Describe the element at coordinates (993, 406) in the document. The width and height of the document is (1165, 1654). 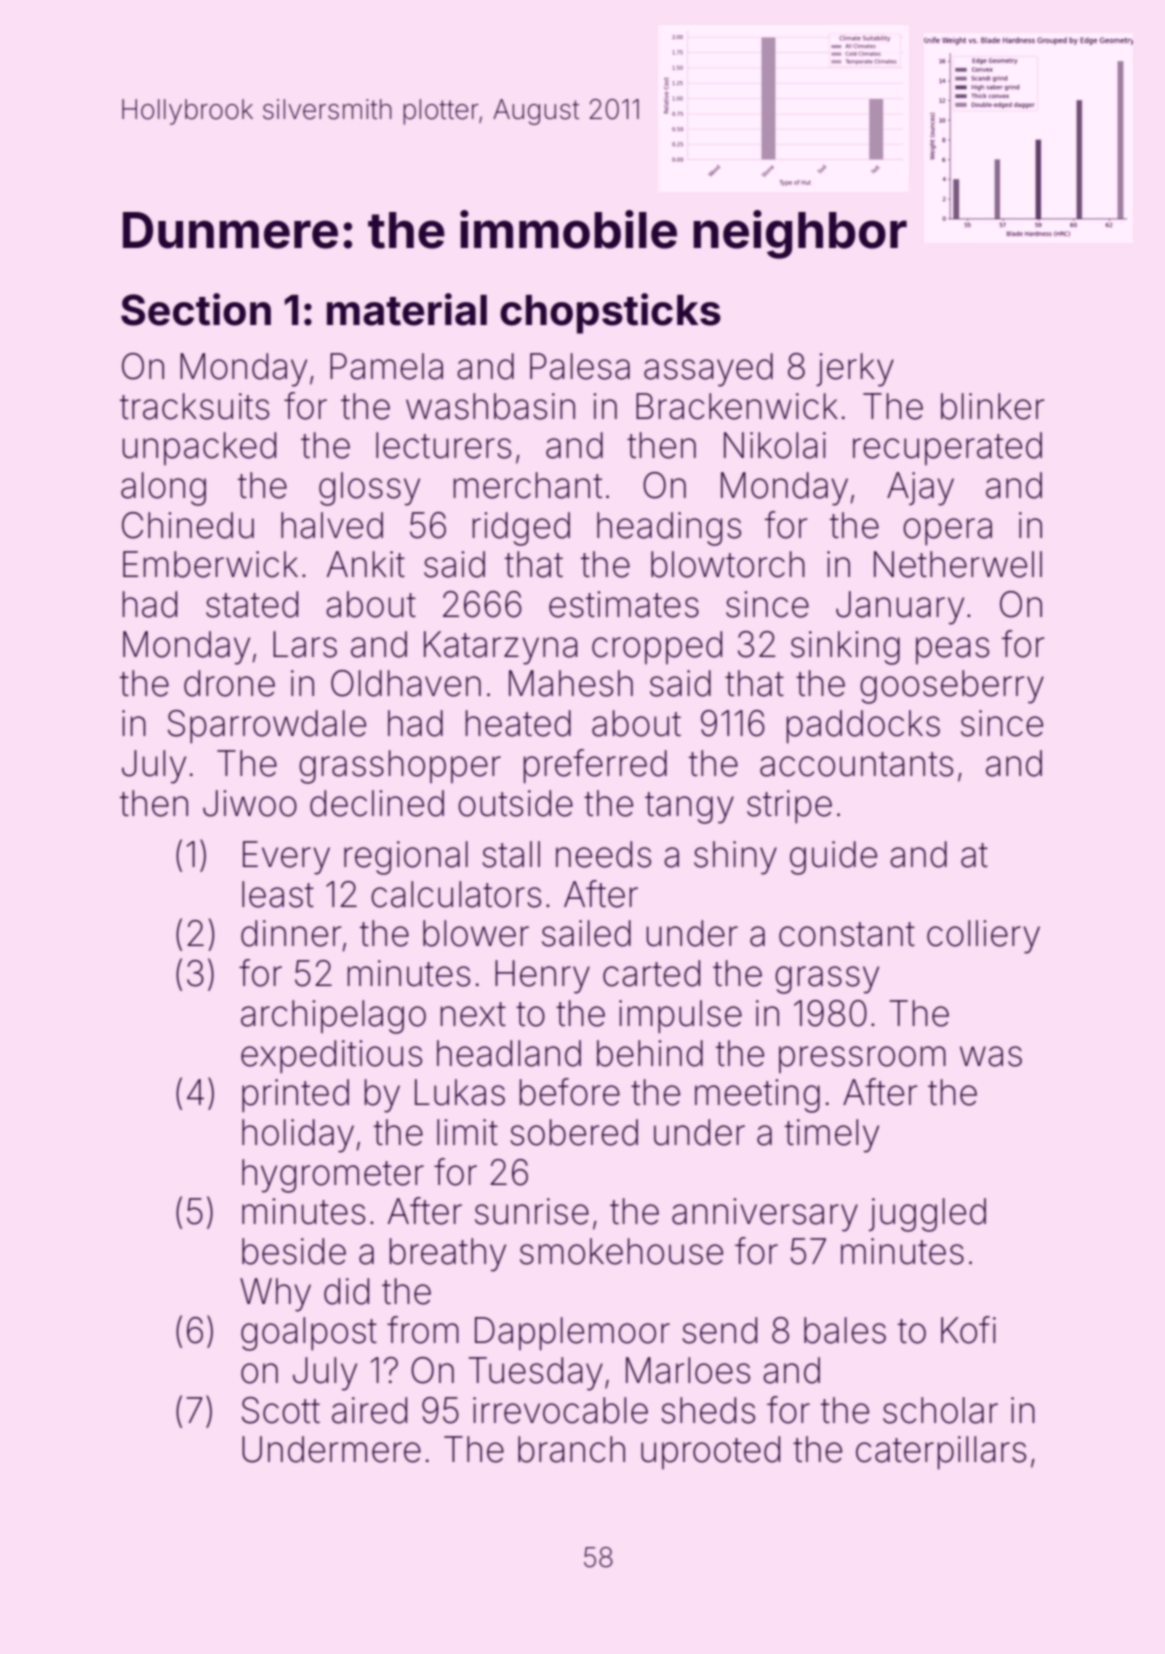
I see `blinker` at that location.
